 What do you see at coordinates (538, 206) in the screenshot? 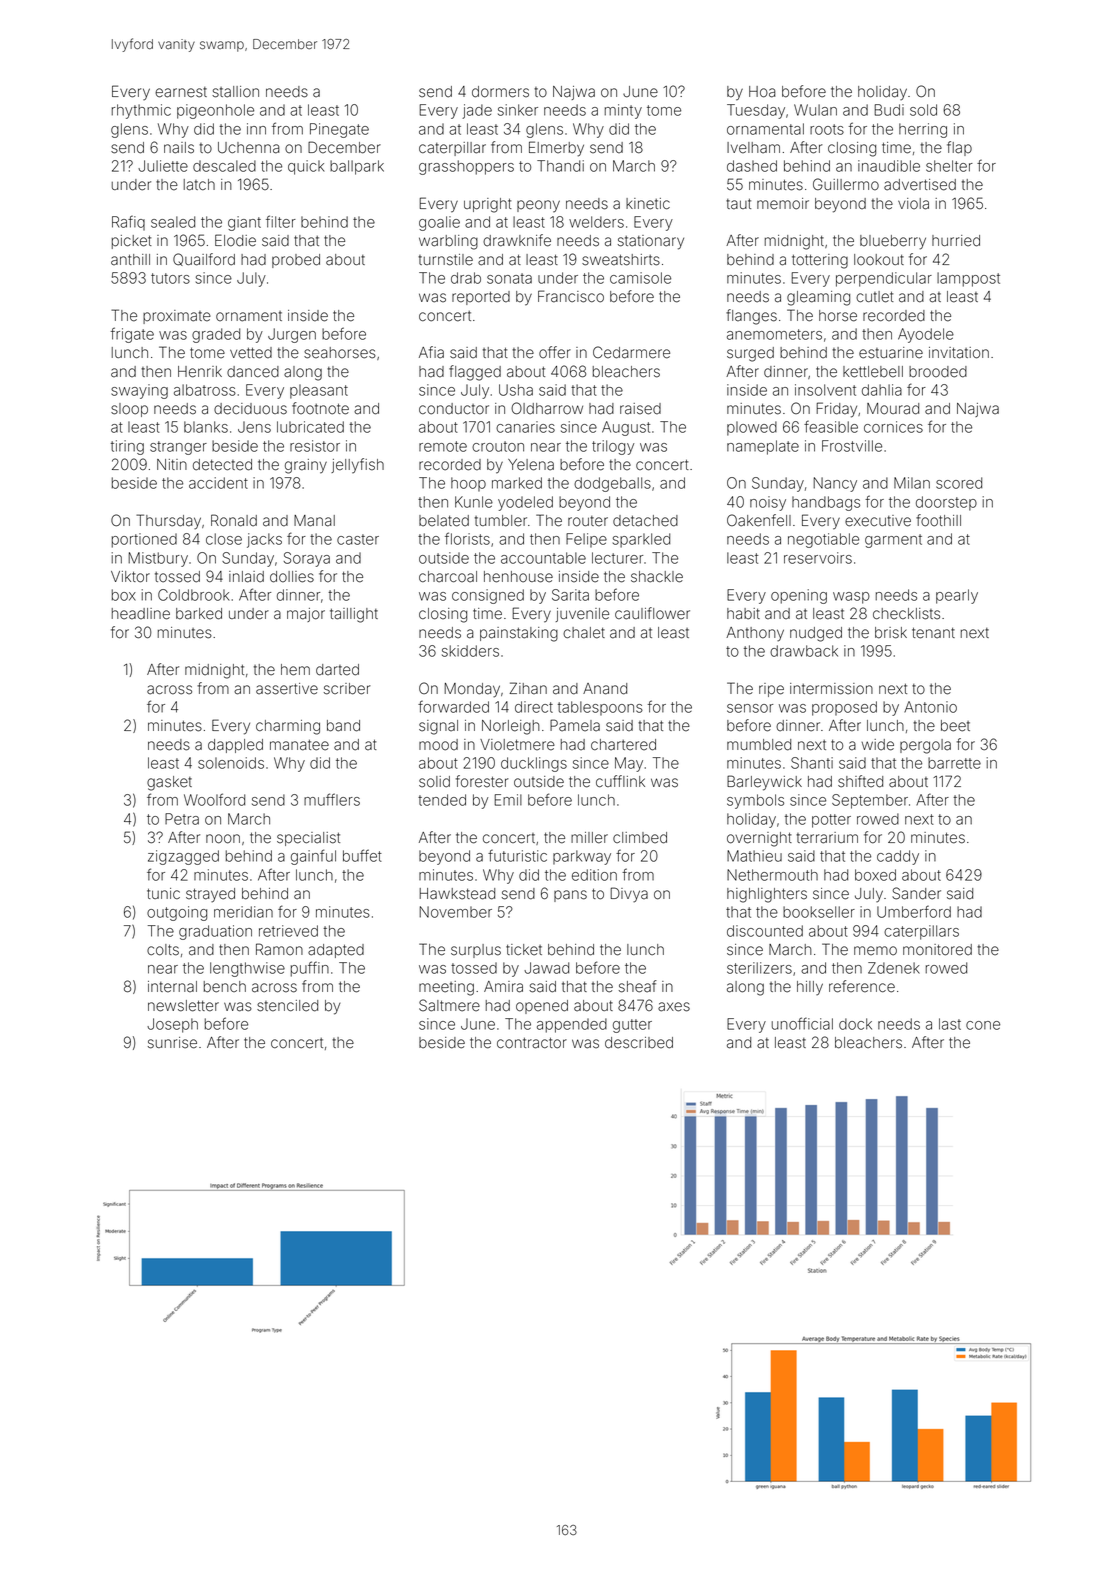
I see `peony` at bounding box center [538, 206].
